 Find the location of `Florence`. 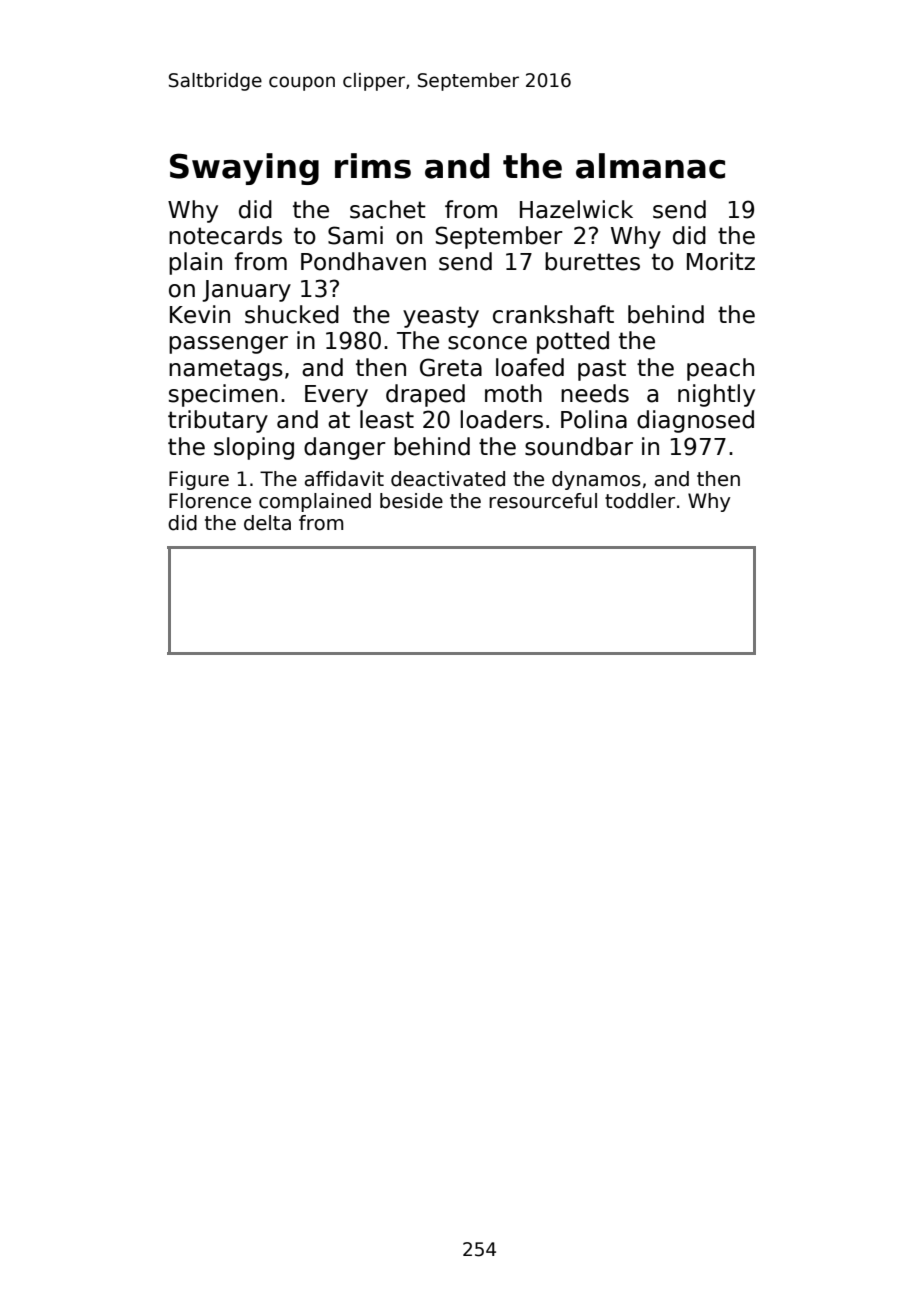

Florence is located at coordinates (210, 501).
